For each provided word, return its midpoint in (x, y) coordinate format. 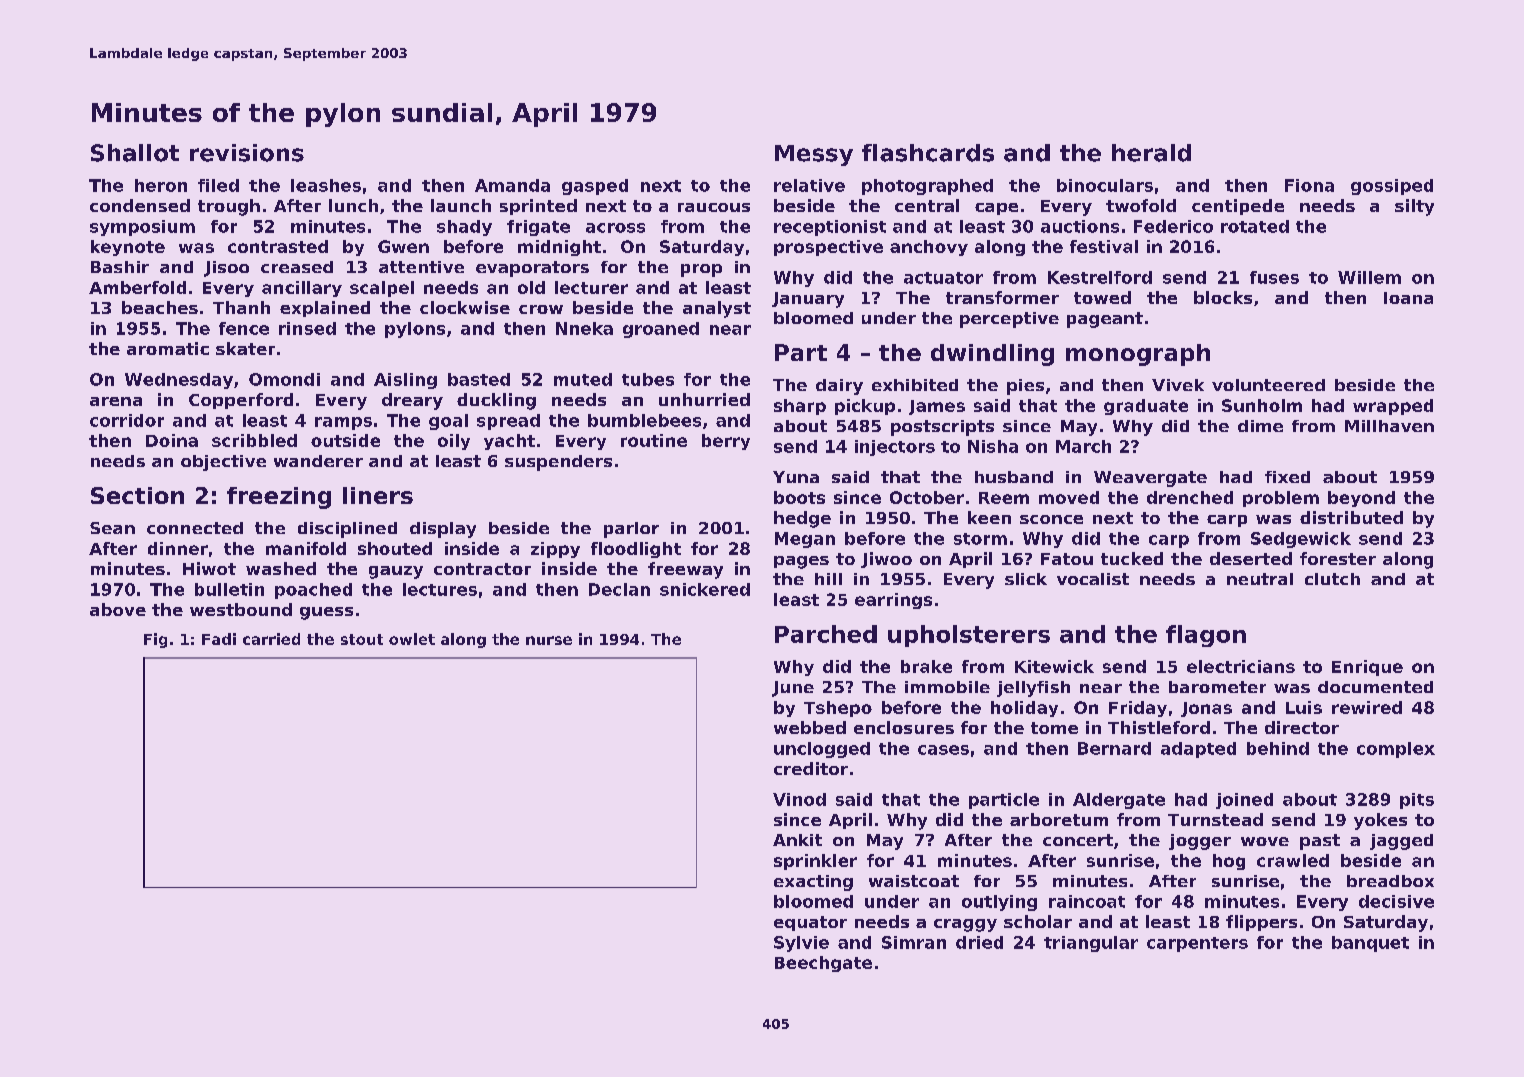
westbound (241, 609)
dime (1260, 426)
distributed (1351, 517)
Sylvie (801, 944)
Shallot (135, 153)
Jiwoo (886, 560)
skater (245, 348)
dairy (839, 387)
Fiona (1309, 185)
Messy (814, 155)
